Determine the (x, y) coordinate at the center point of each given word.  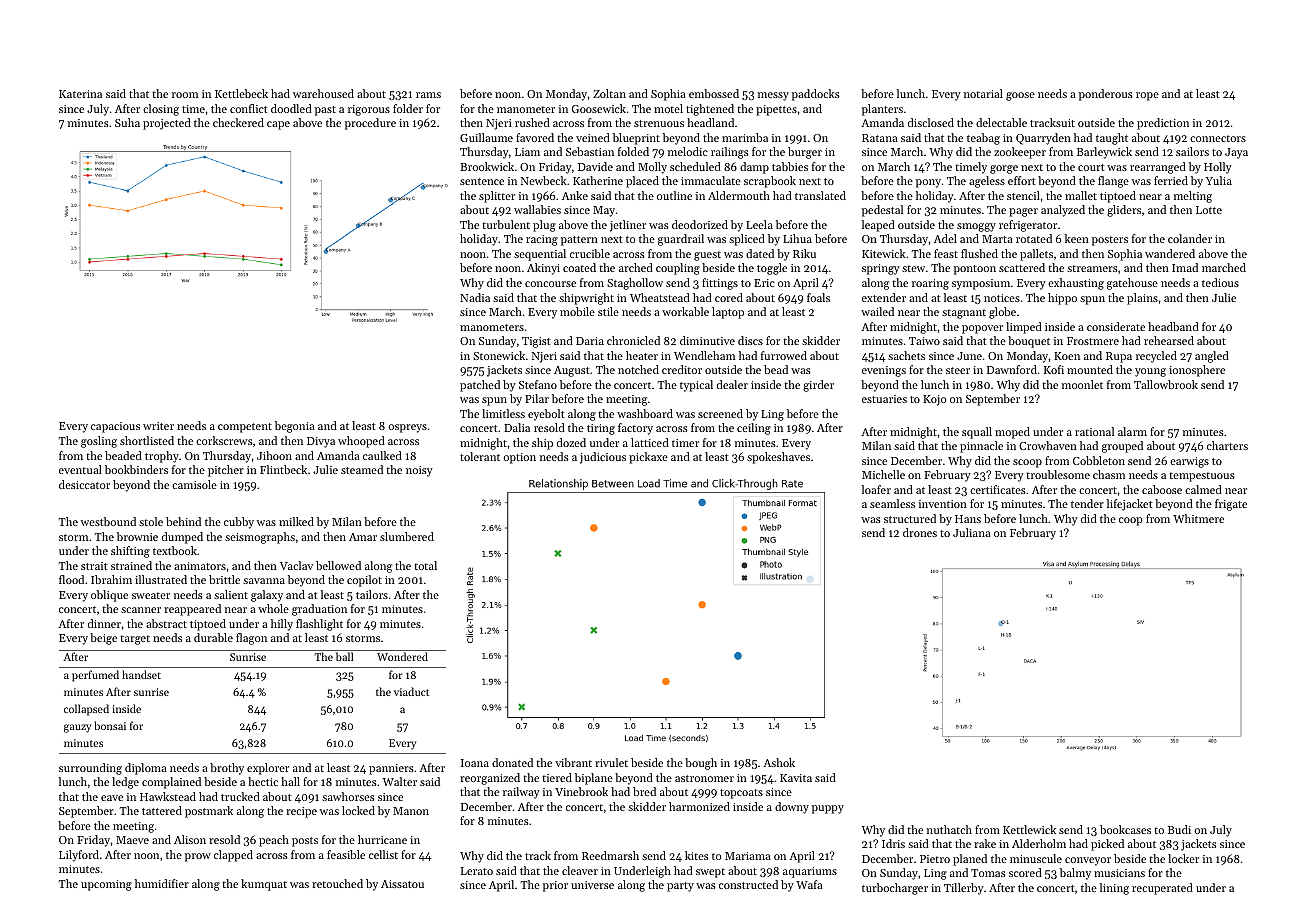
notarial (983, 93)
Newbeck (544, 180)
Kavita (796, 778)
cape (278, 125)
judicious (603, 458)
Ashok (779, 762)
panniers (391, 769)
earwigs (1189, 462)
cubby (239, 523)
